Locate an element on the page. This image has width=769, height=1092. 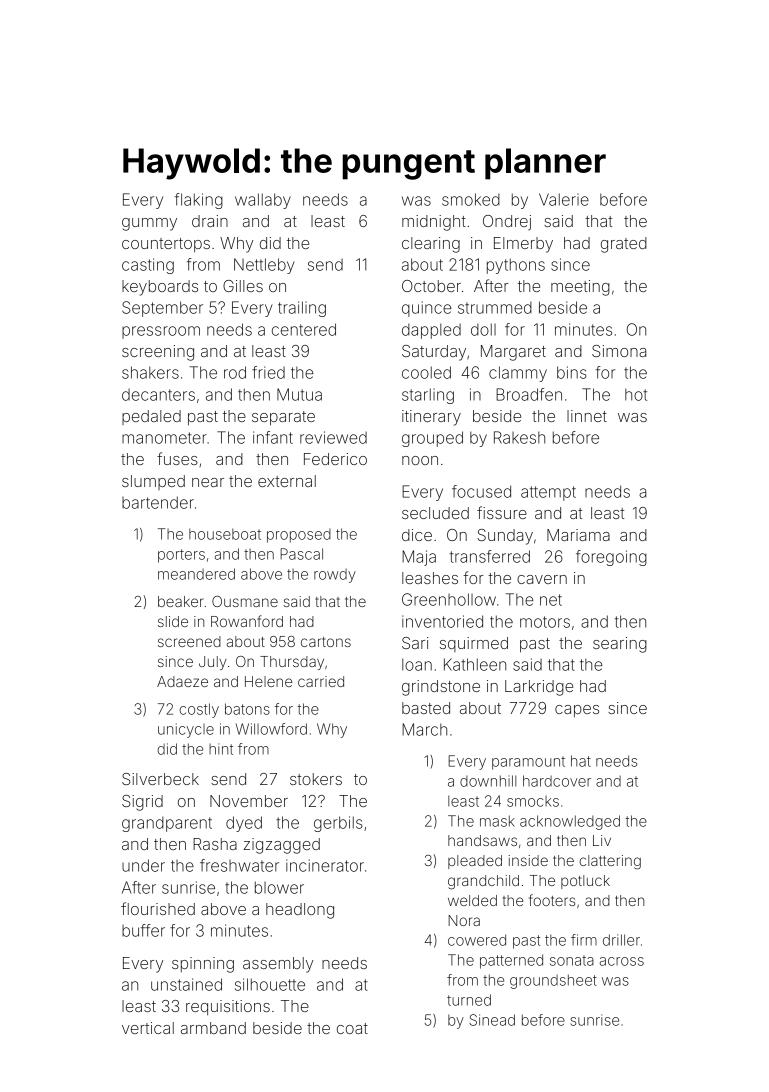
gummy is located at coordinates (149, 224).
